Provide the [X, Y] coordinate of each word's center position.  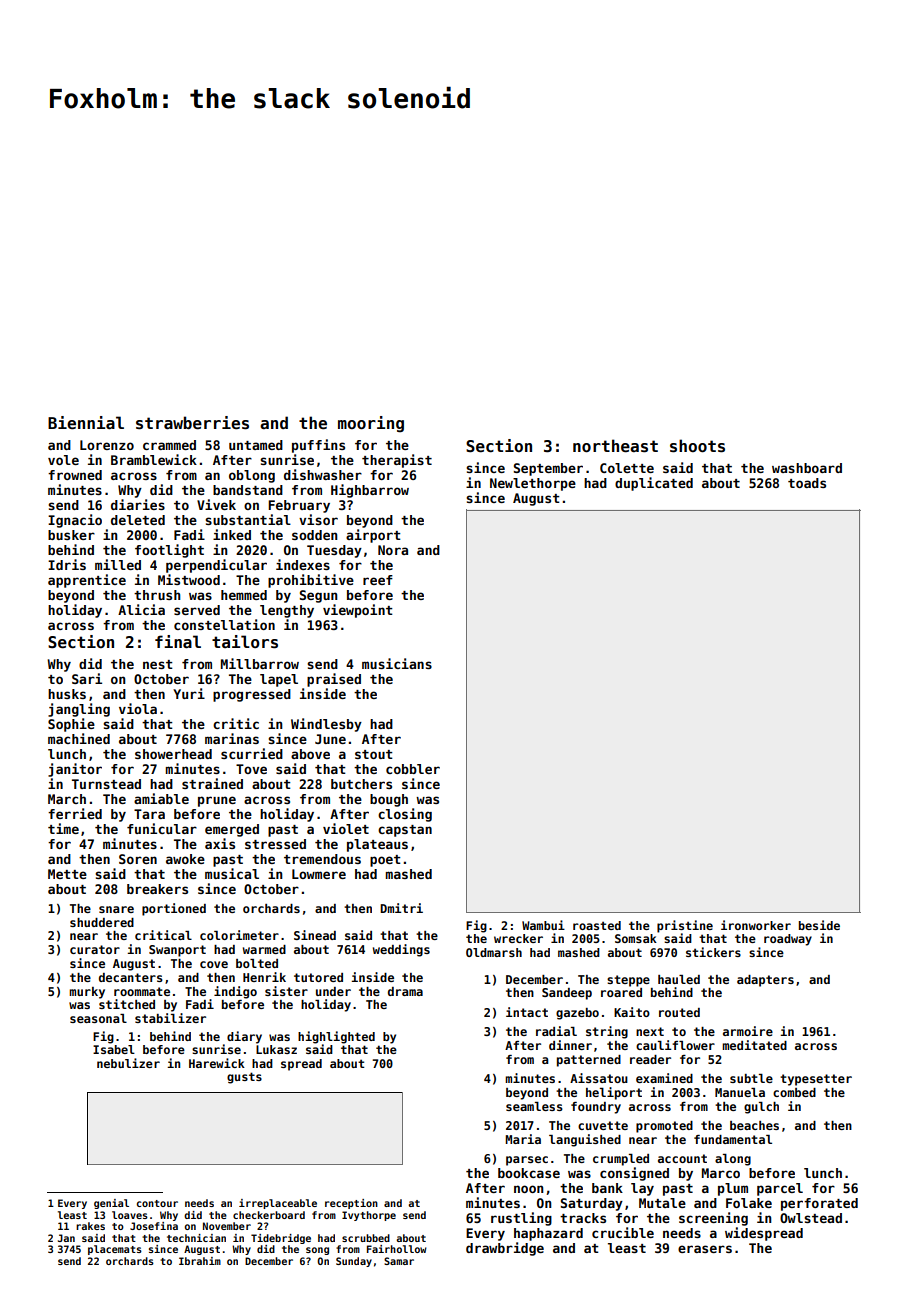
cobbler [413, 769]
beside [819, 925]
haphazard [548, 1234]
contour [157, 1203]
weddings [401, 950]
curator [95, 949]
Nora [393, 550]
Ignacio [75, 521]
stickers [713, 952]
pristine [685, 926]
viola [138, 708]
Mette [67, 874]
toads [807, 483]
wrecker [518, 938]
